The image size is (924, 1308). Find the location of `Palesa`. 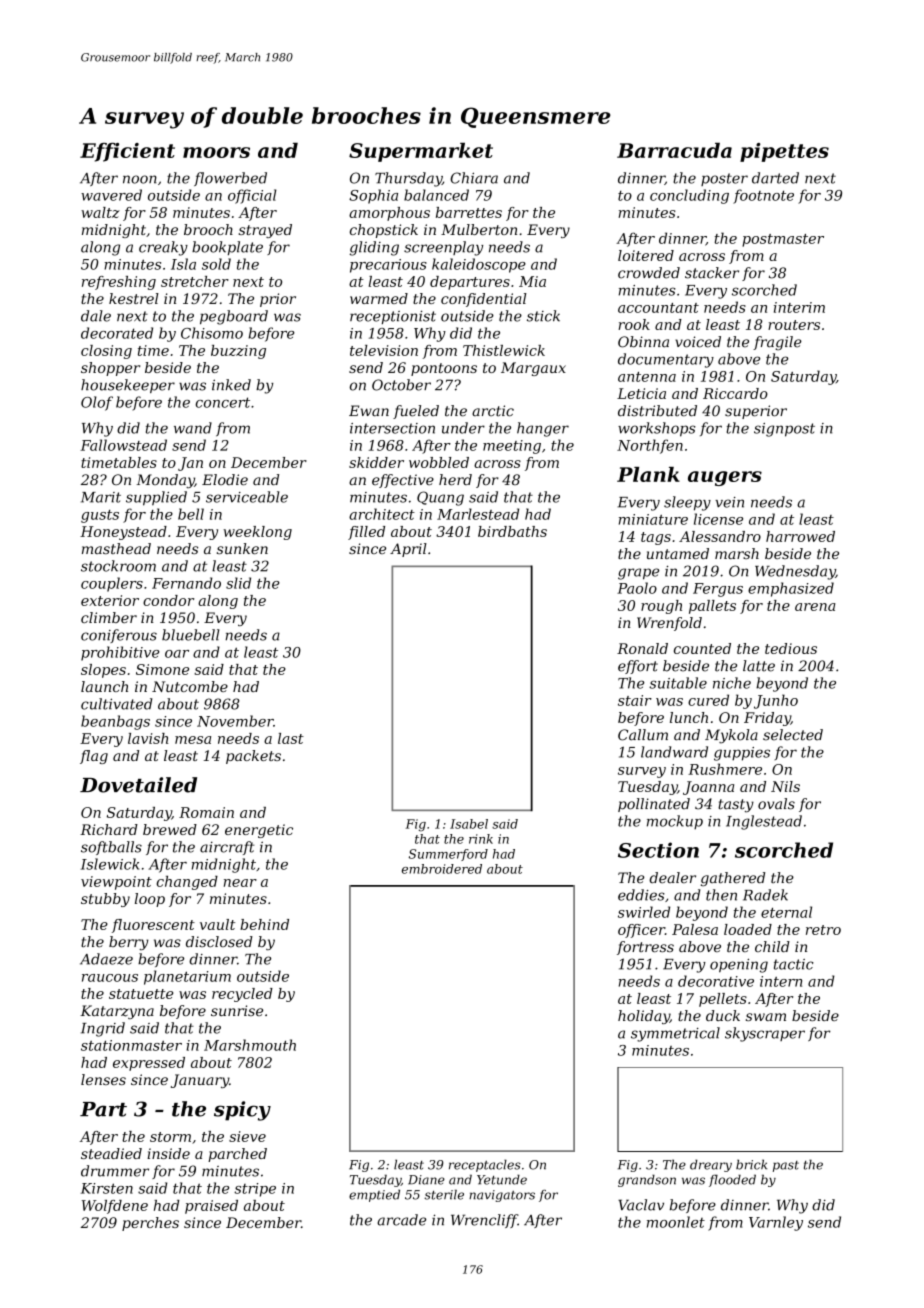

Palesa is located at coordinates (695, 929).
